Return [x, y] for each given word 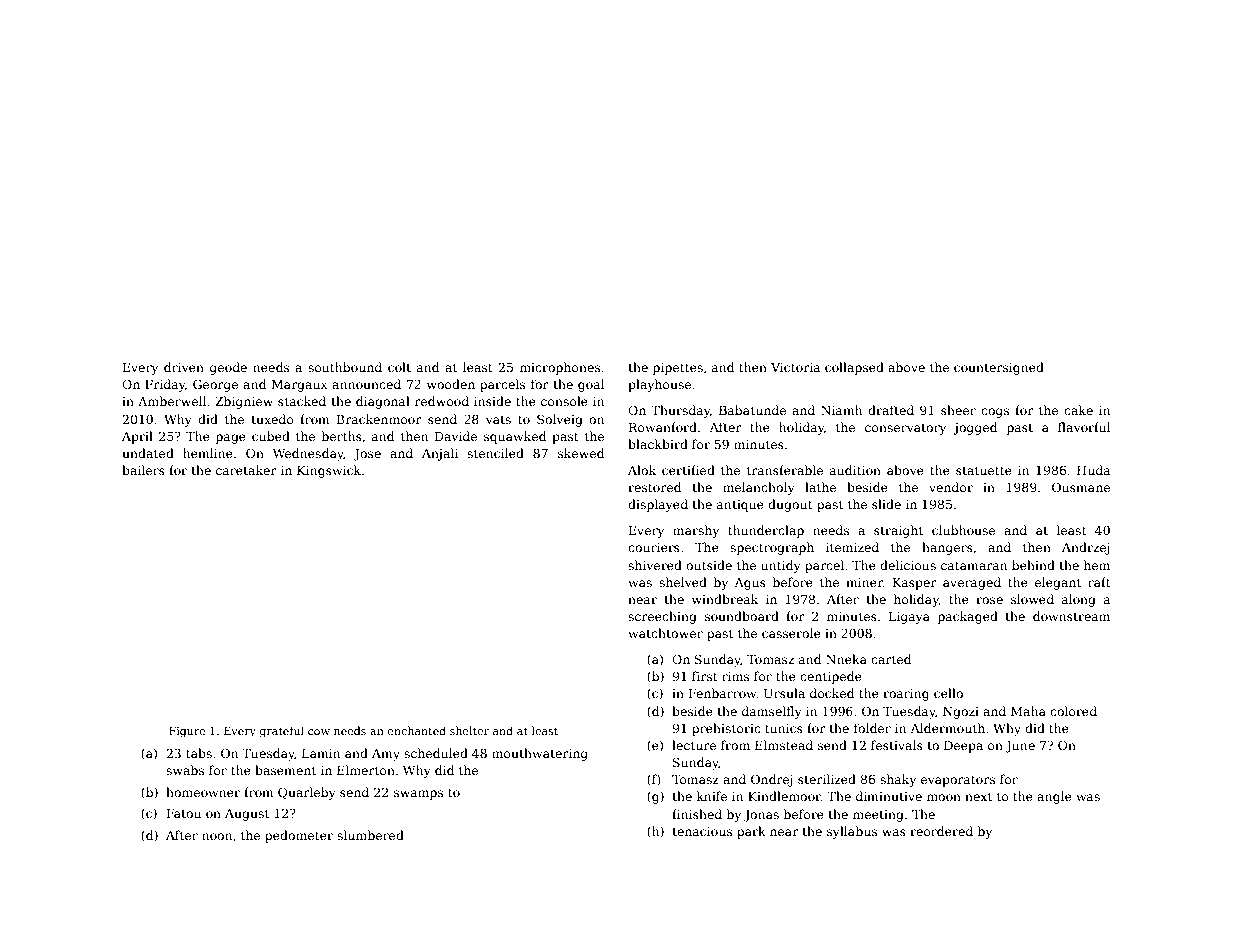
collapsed [854, 368]
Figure [187, 732]
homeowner [203, 792]
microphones [560, 368]
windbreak [725, 599]
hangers [947, 548]
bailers [143, 470]
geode [228, 368]
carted [891, 659]
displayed [658, 505]
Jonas [761, 816]
